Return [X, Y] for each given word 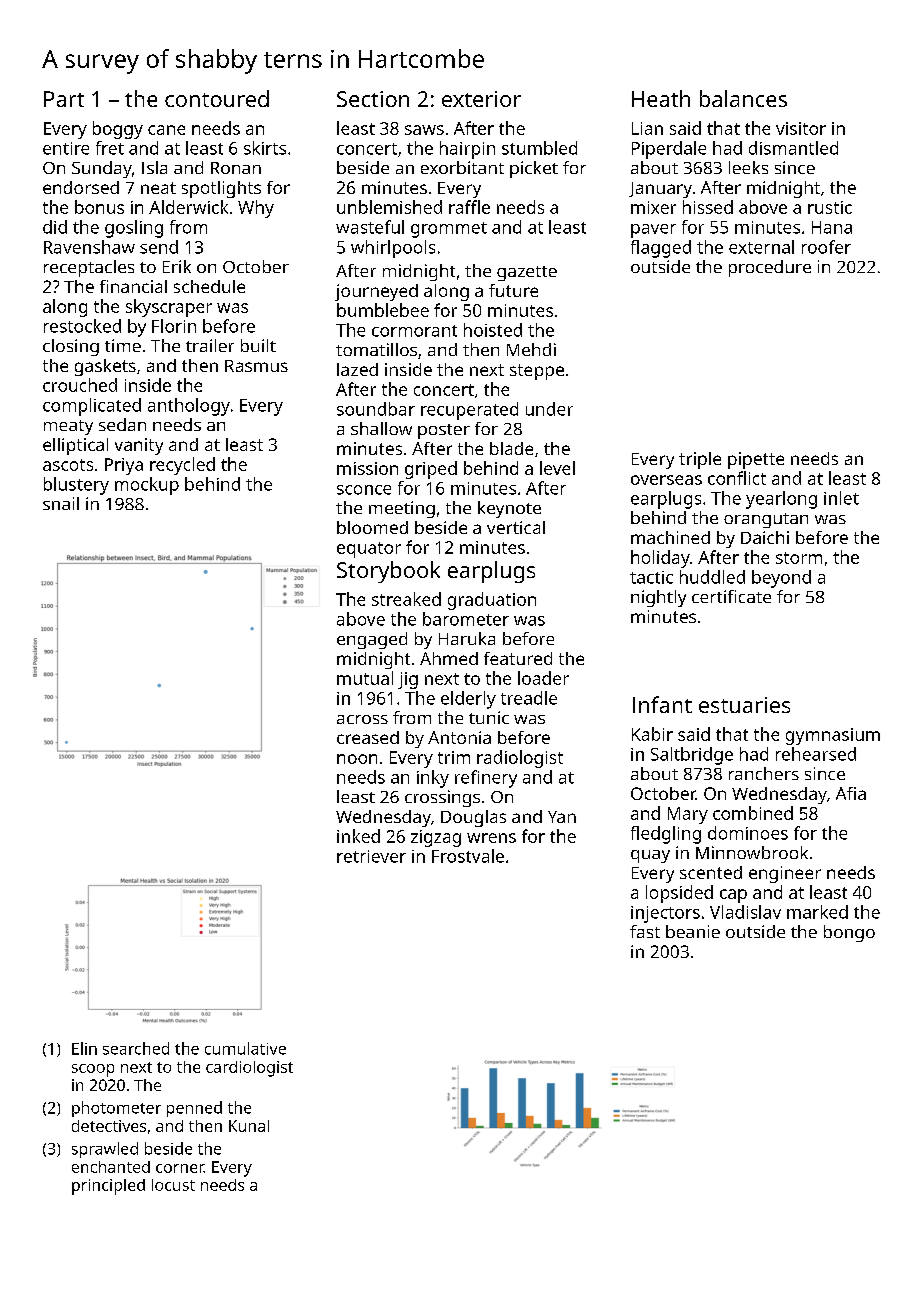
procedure [770, 268]
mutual [365, 678]
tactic [651, 577]
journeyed [376, 292]
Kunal [249, 1126]
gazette [527, 273]
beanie [693, 931]
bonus [99, 207]
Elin [84, 1048]
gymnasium [833, 736]
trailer [210, 345]
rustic [830, 207]
